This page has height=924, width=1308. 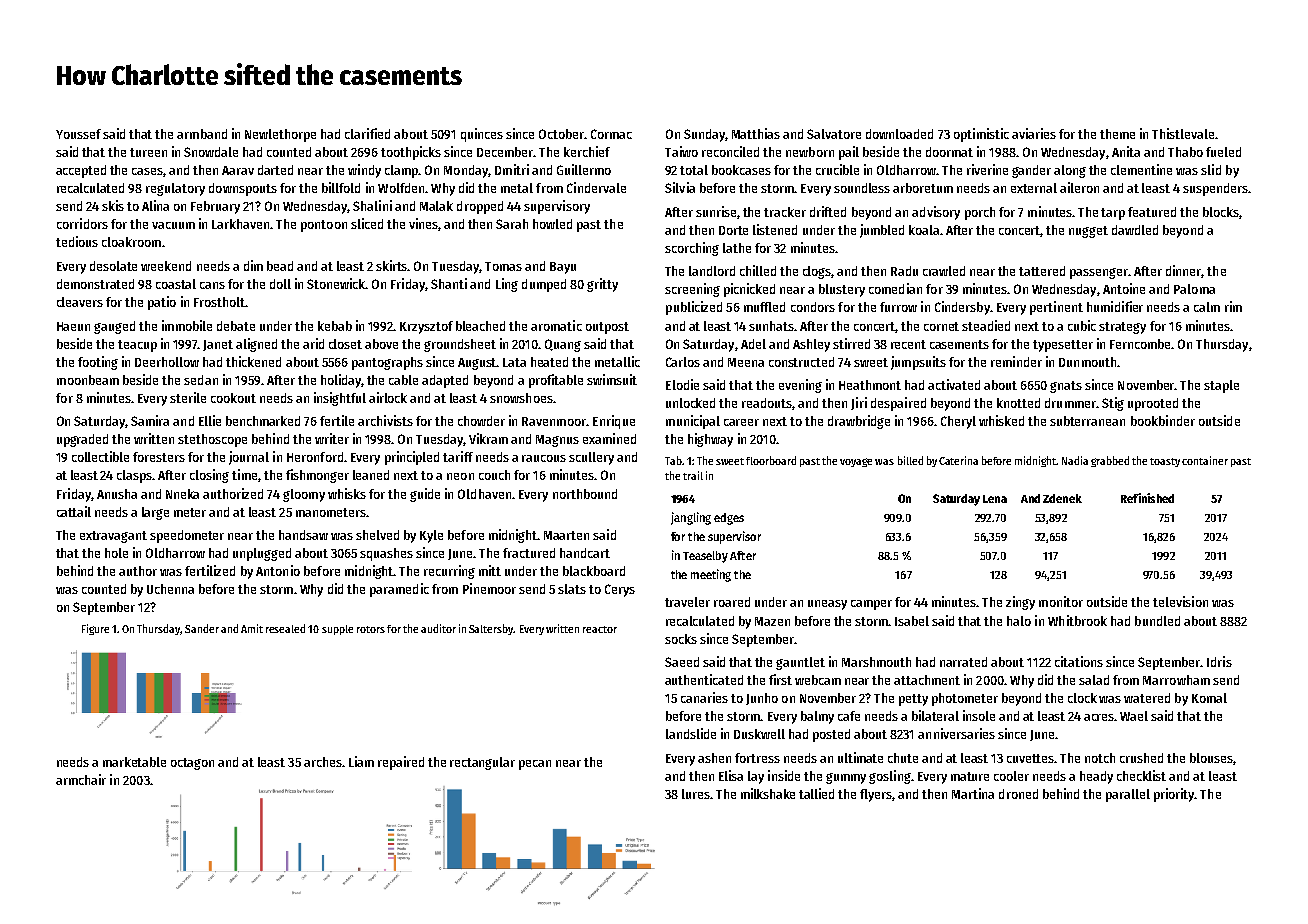 What do you see at coordinates (202, 134) in the page?
I see `armband` at bounding box center [202, 134].
